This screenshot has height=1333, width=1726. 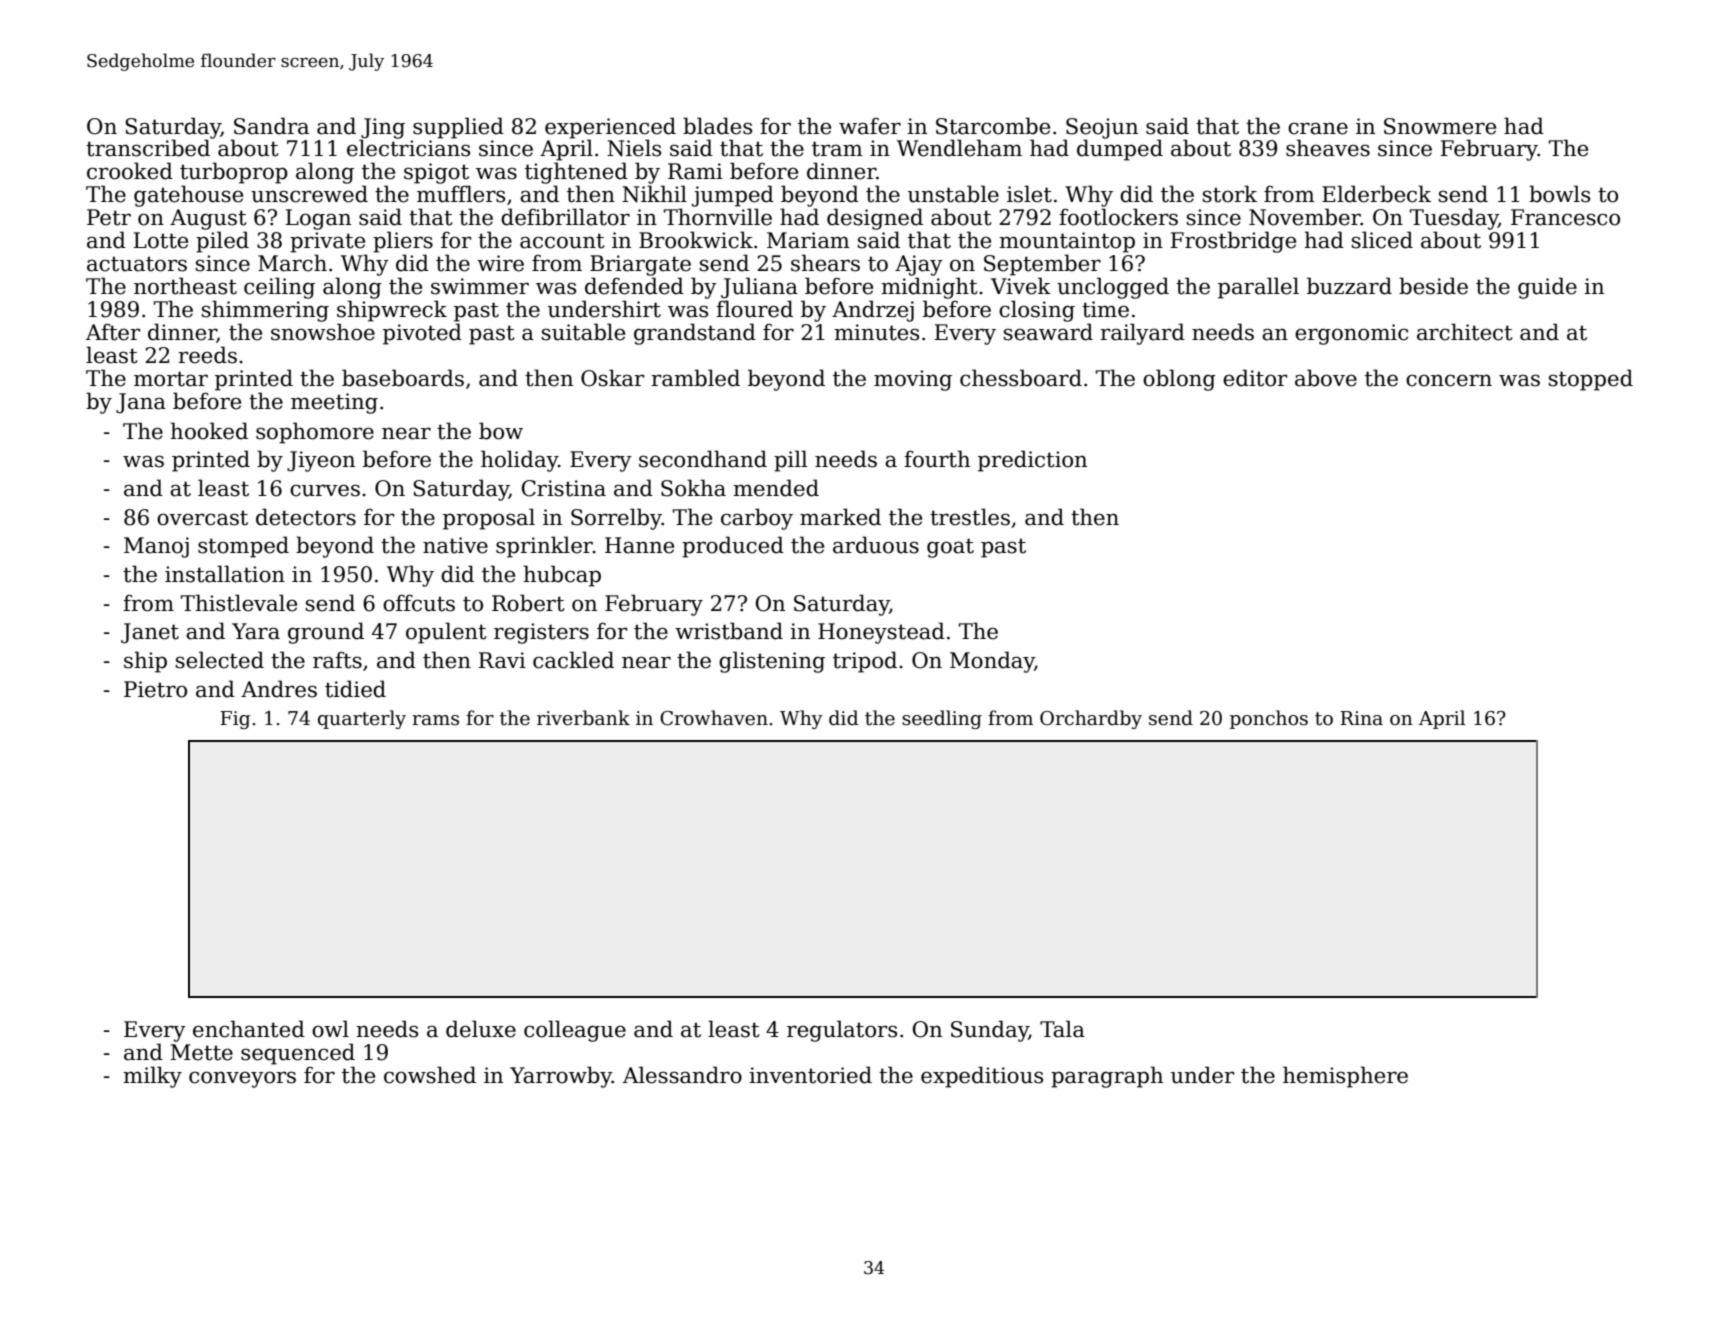 I want to click on ceiling, so click(x=279, y=288).
